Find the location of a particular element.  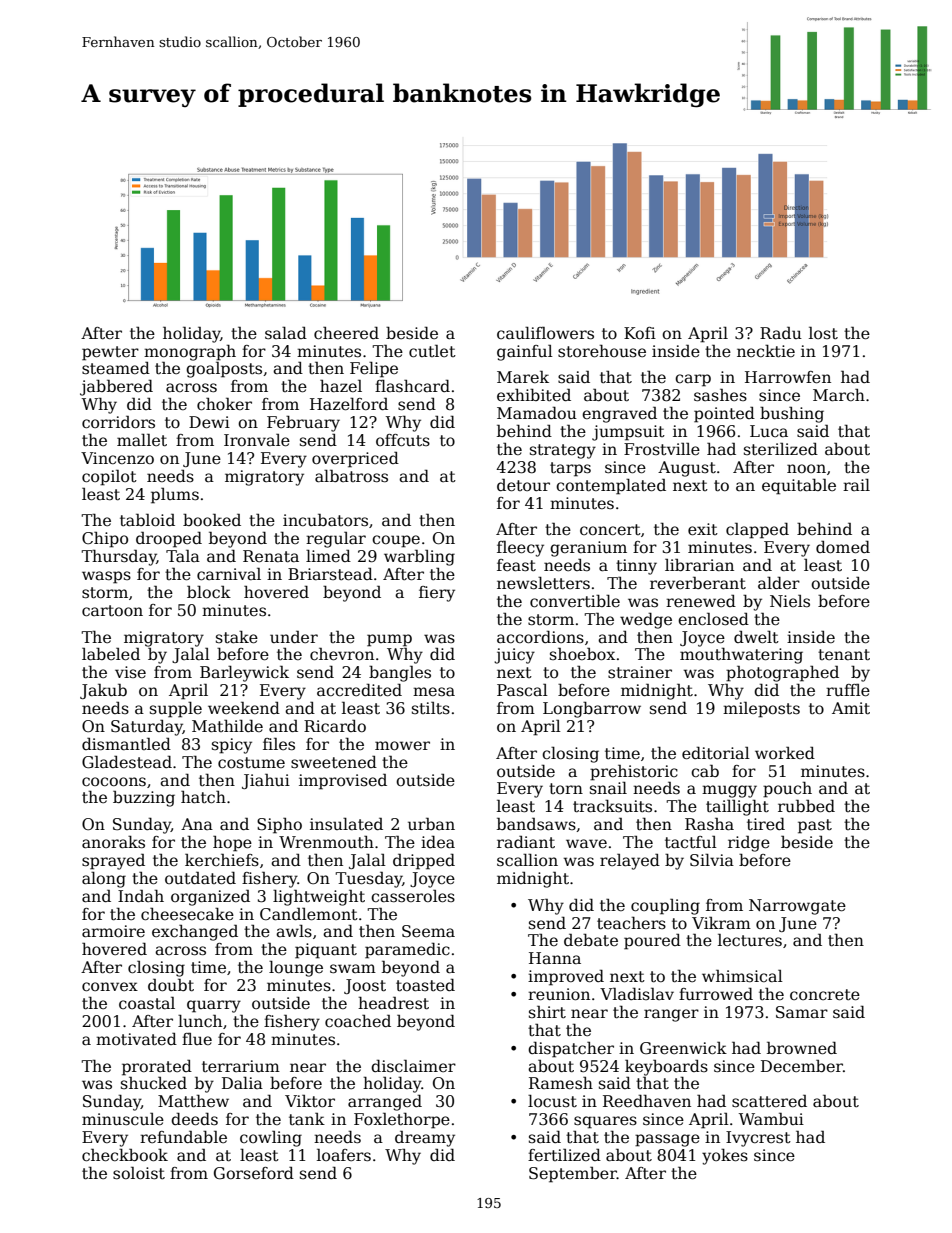

contemplated is located at coordinates (611, 486).
